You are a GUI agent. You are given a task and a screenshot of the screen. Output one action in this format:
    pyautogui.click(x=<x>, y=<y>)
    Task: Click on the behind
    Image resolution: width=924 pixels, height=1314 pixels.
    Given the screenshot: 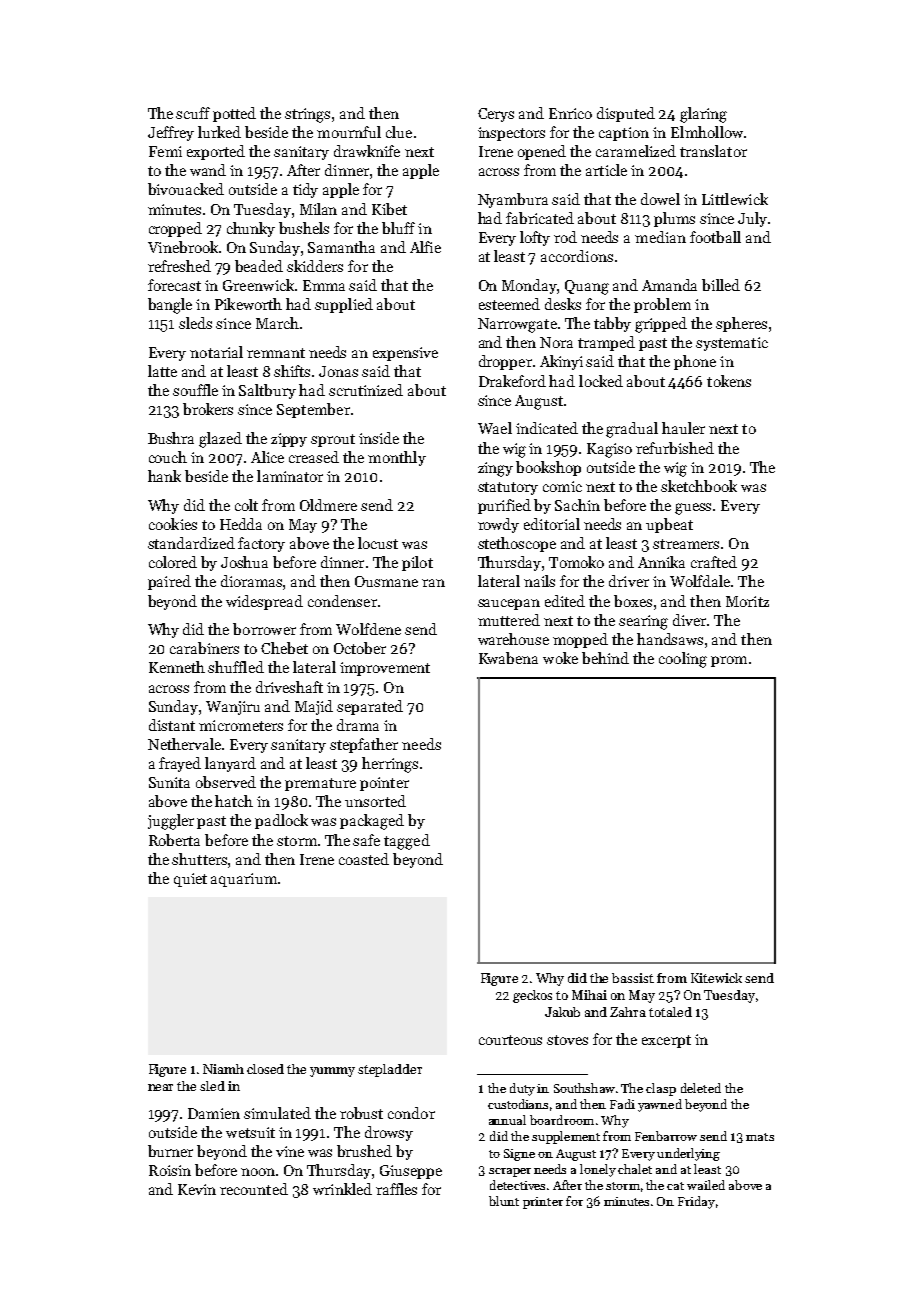 What is the action you would take?
    pyautogui.click(x=605, y=658)
